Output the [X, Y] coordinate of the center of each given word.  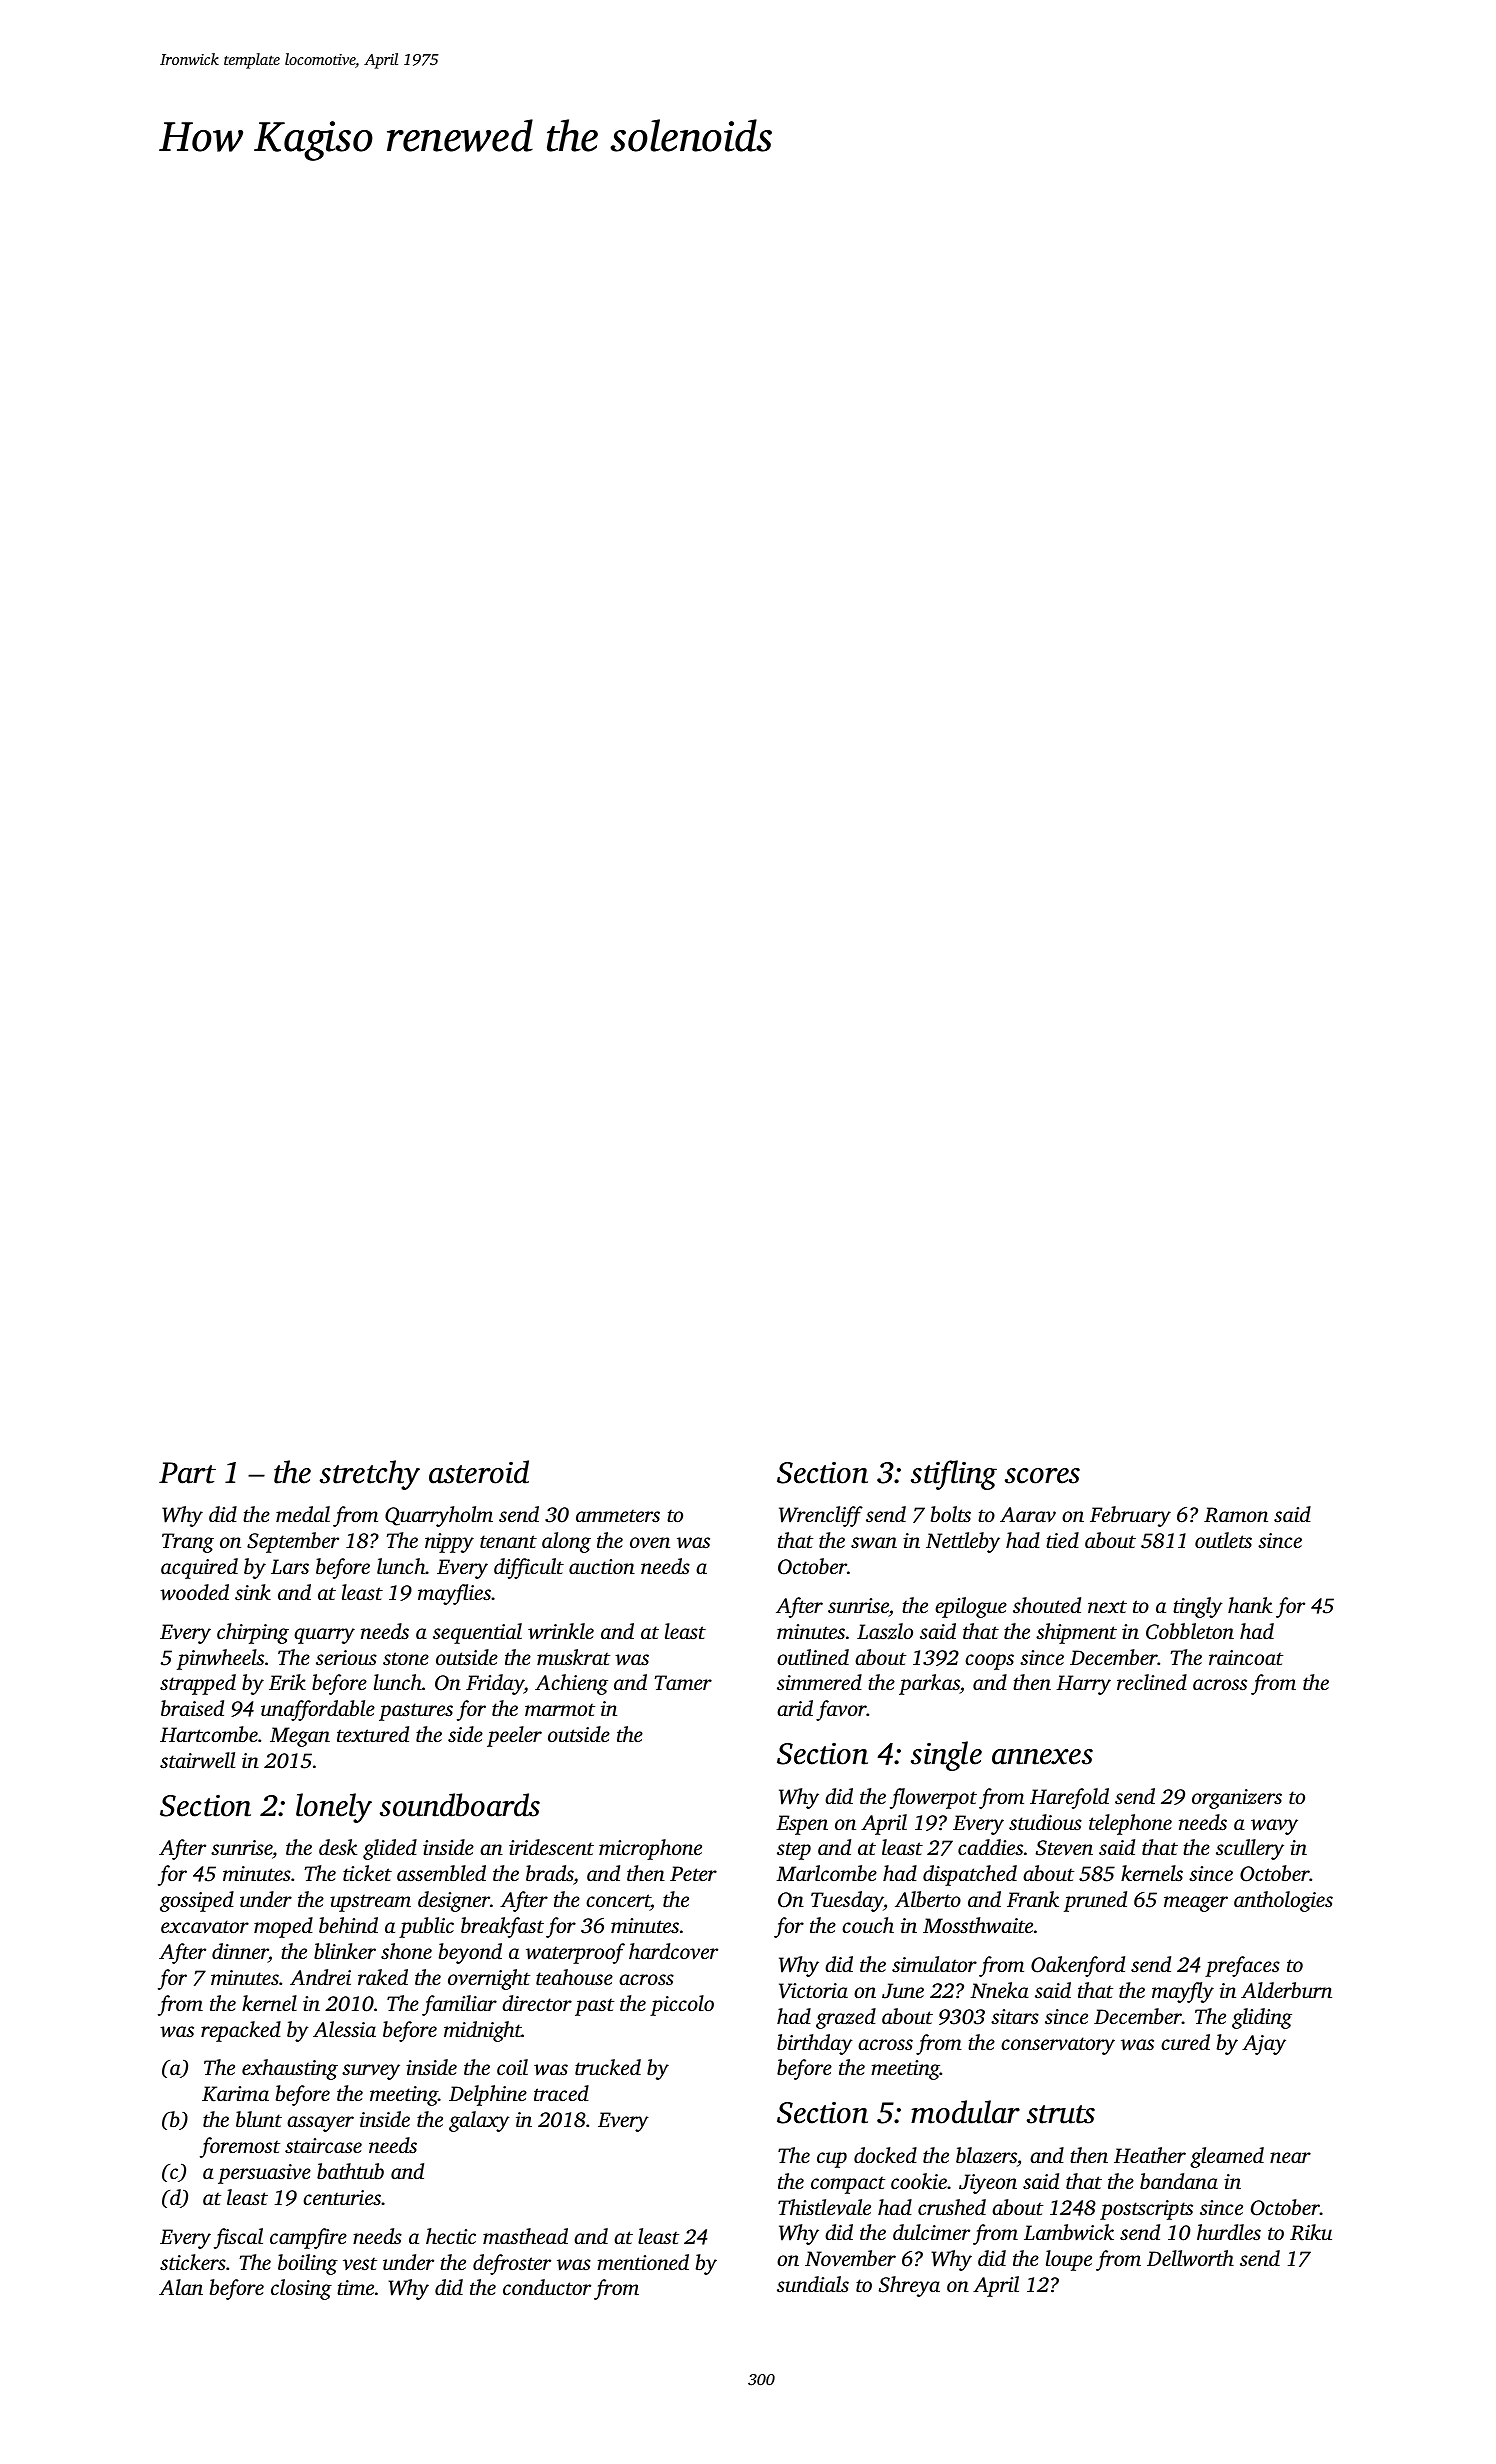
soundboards [460, 1805]
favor [841, 1710]
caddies [990, 1847]
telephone [1130, 1824]
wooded [194, 1592]
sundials [813, 2284]
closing [301, 2289]
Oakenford [1078, 1966]
